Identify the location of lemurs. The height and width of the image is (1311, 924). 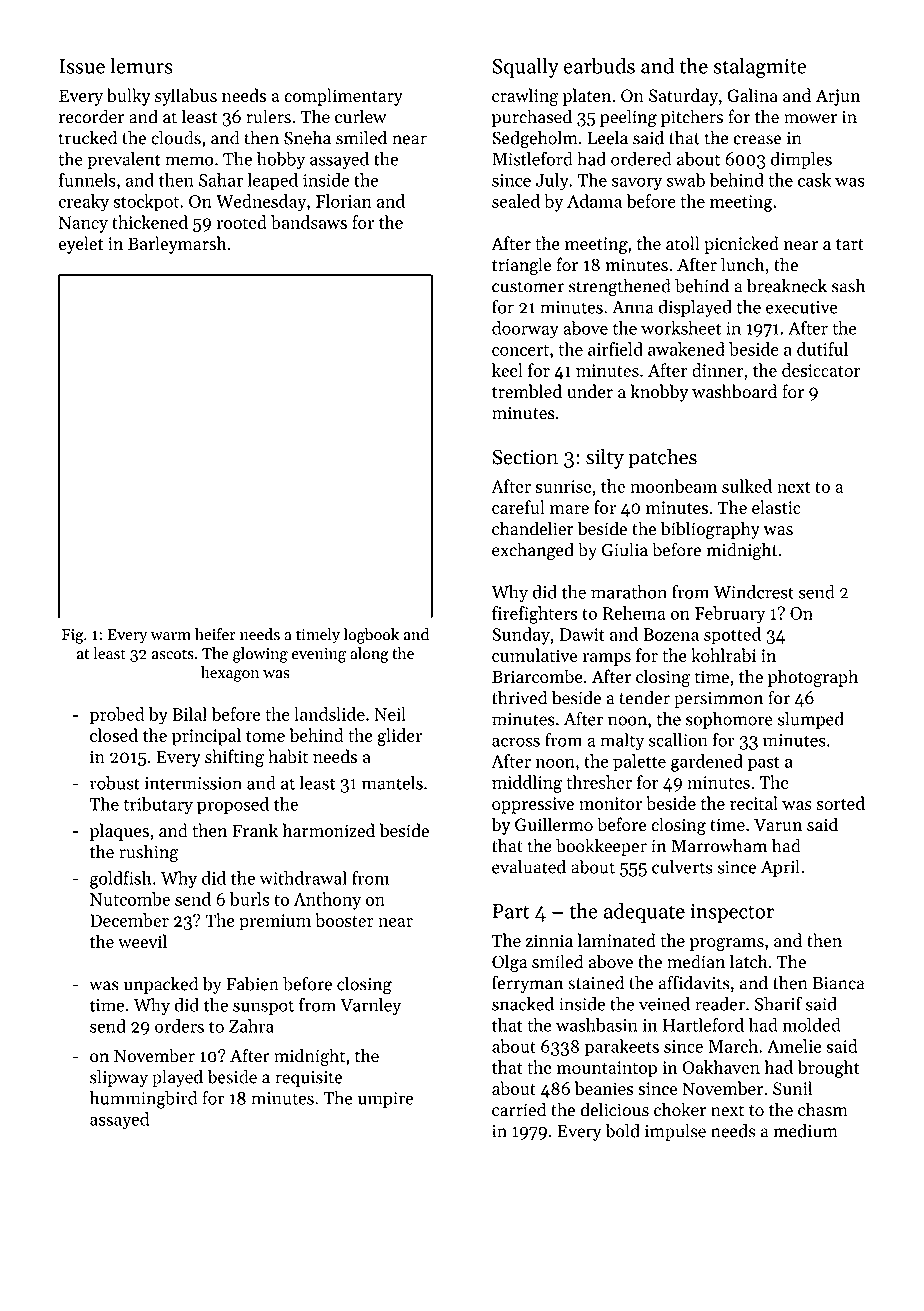
(141, 66).
